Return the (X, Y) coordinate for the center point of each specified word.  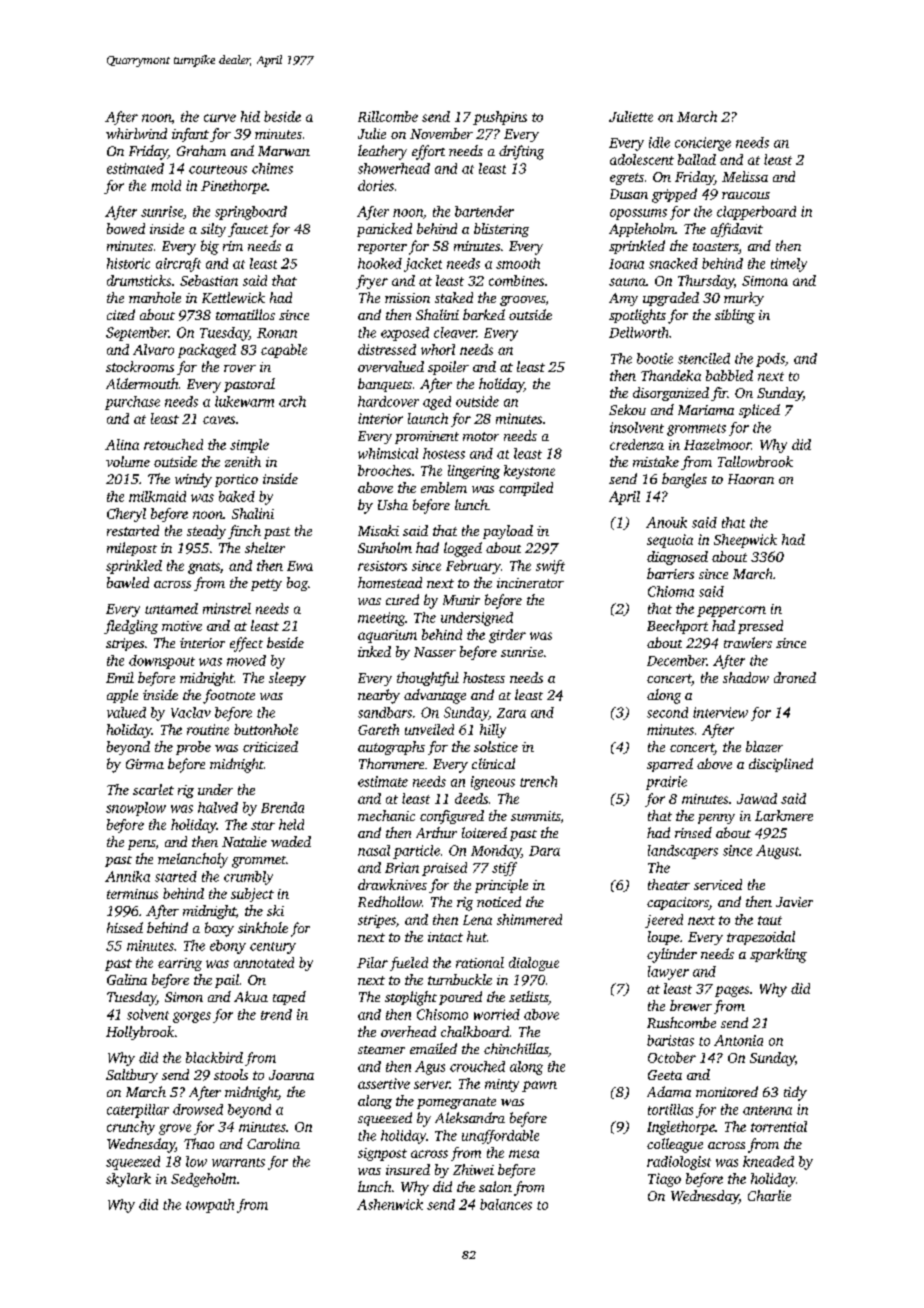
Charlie (769, 1195)
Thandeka (671, 375)
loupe (664, 938)
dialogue (534, 964)
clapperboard (756, 213)
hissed (125, 927)
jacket (423, 265)
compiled (526, 489)
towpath (210, 1206)
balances (506, 1204)
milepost (132, 549)
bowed (126, 228)
